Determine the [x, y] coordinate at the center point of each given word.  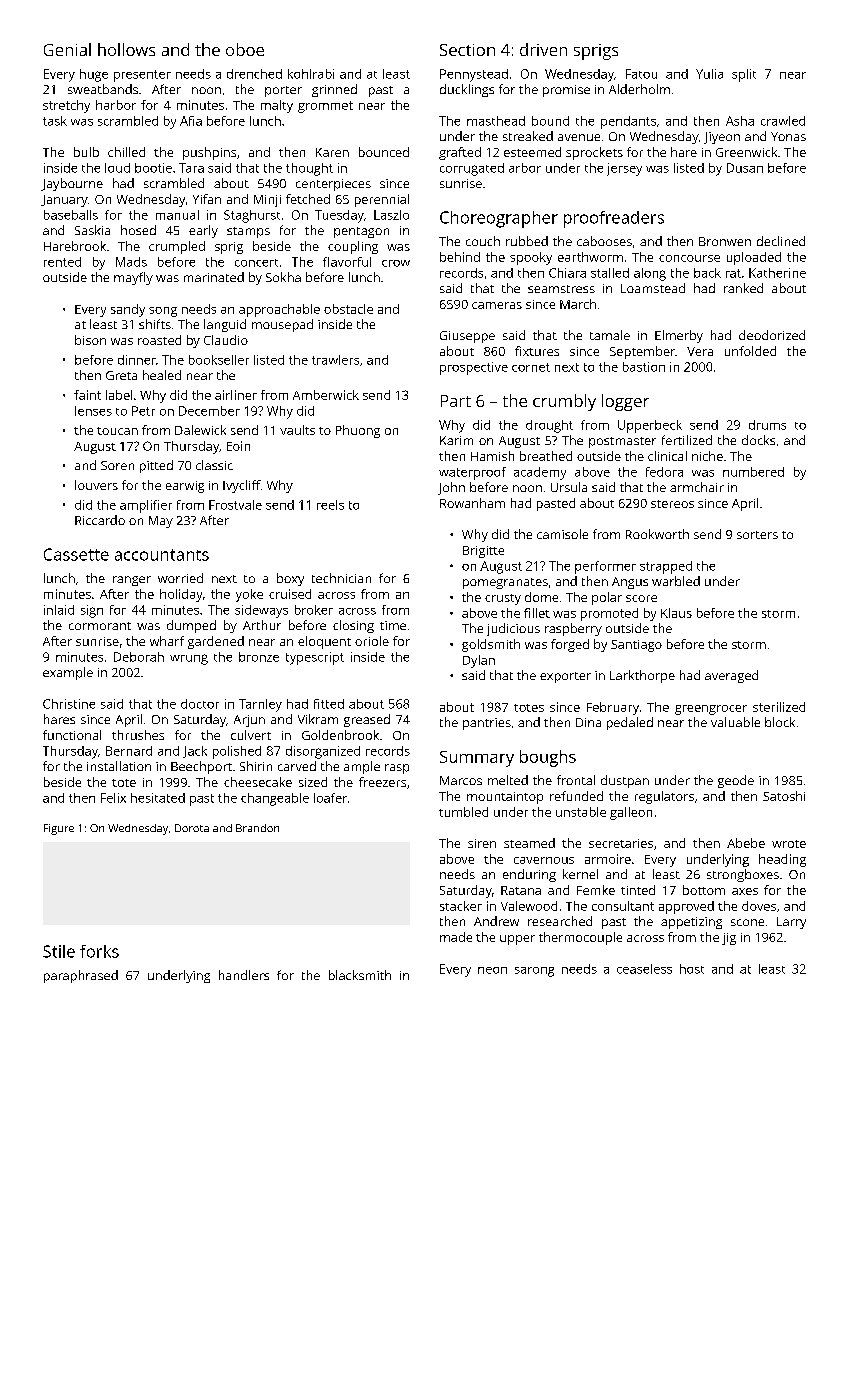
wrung [189, 659]
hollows [126, 49]
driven [543, 49]
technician [341, 578]
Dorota [192, 828]
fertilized [687, 440]
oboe [245, 49]
